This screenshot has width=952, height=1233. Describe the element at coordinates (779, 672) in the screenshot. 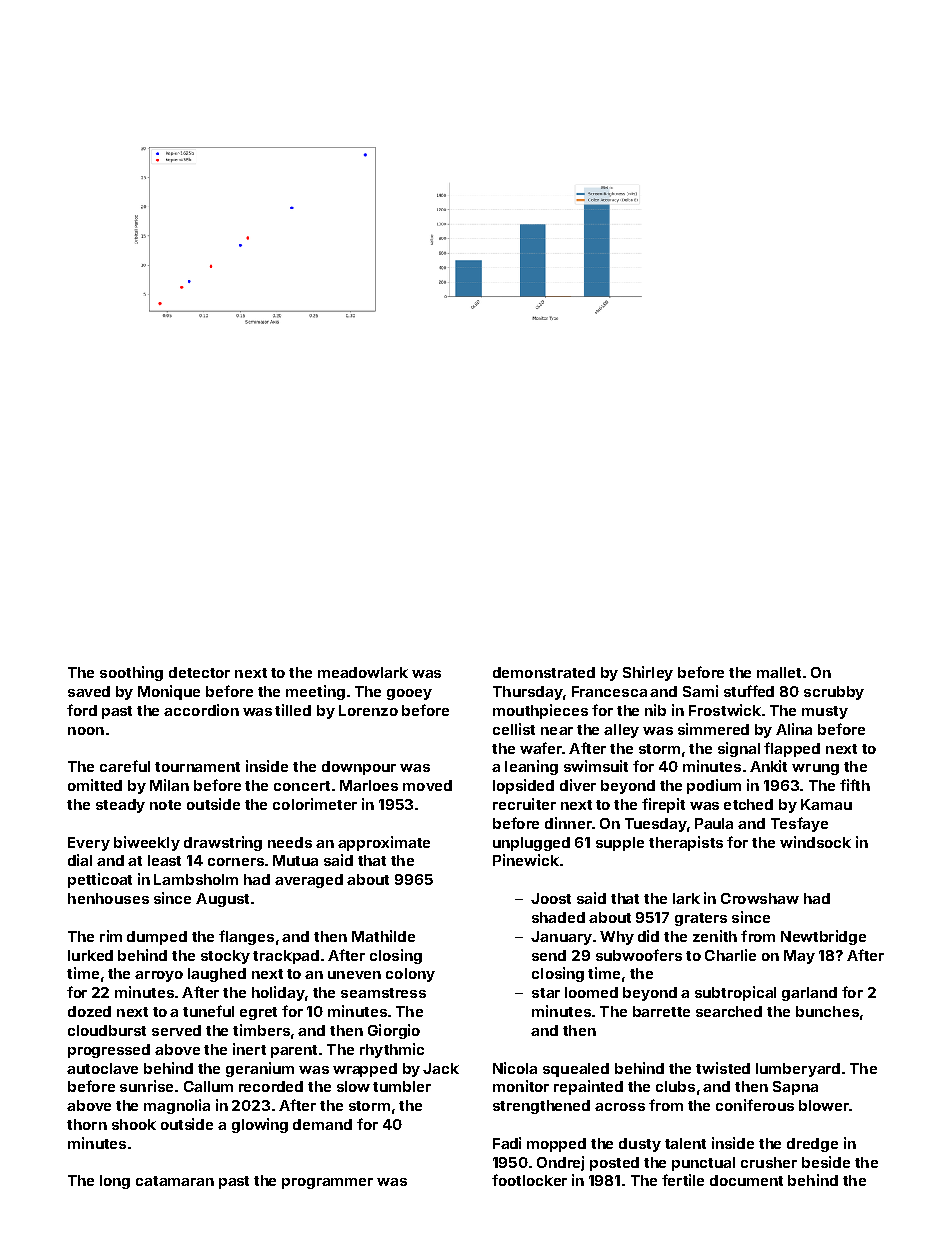

I see `mallet` at that location.
